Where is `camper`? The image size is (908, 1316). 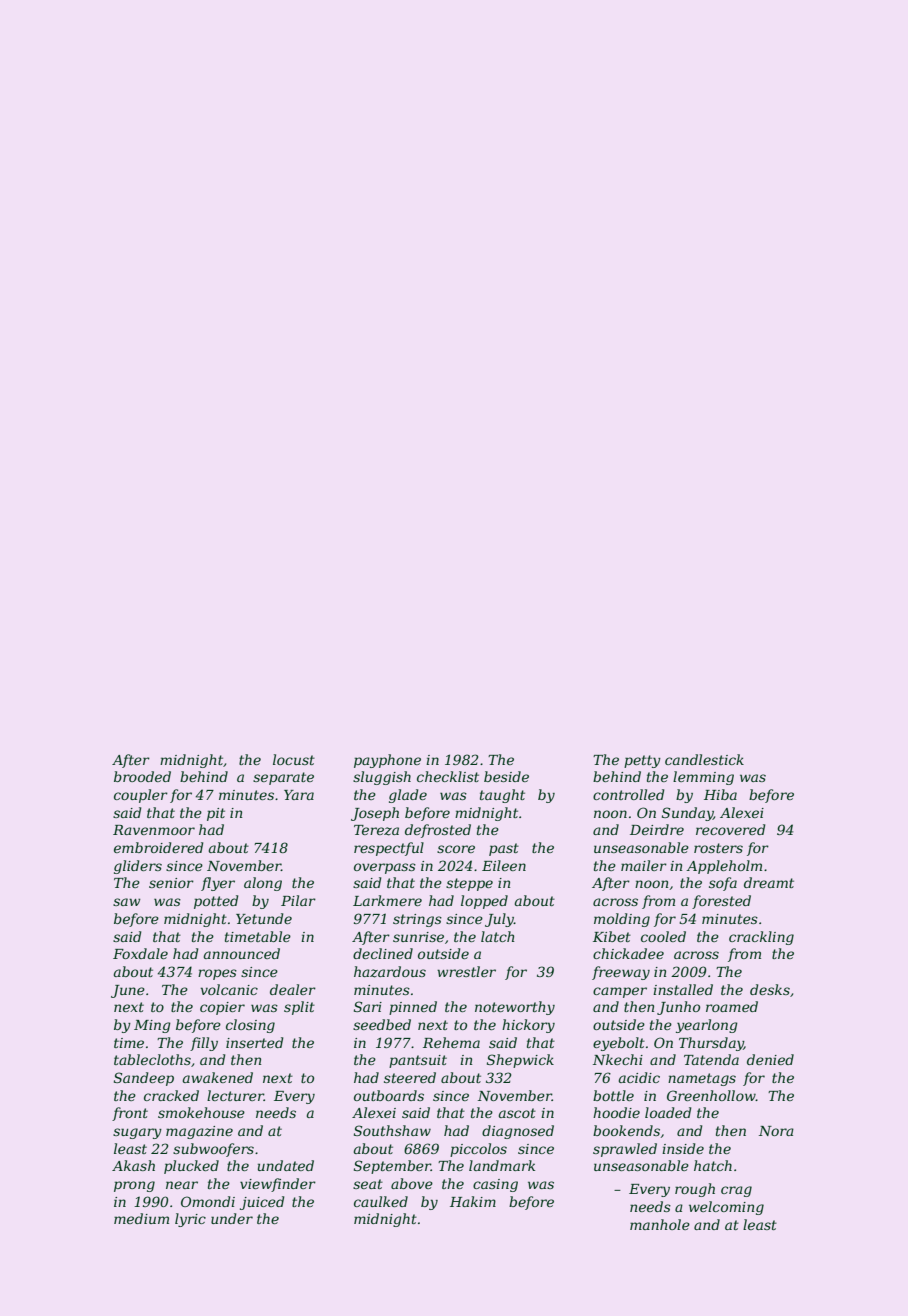
camper is located at coordinates (620, 992).
